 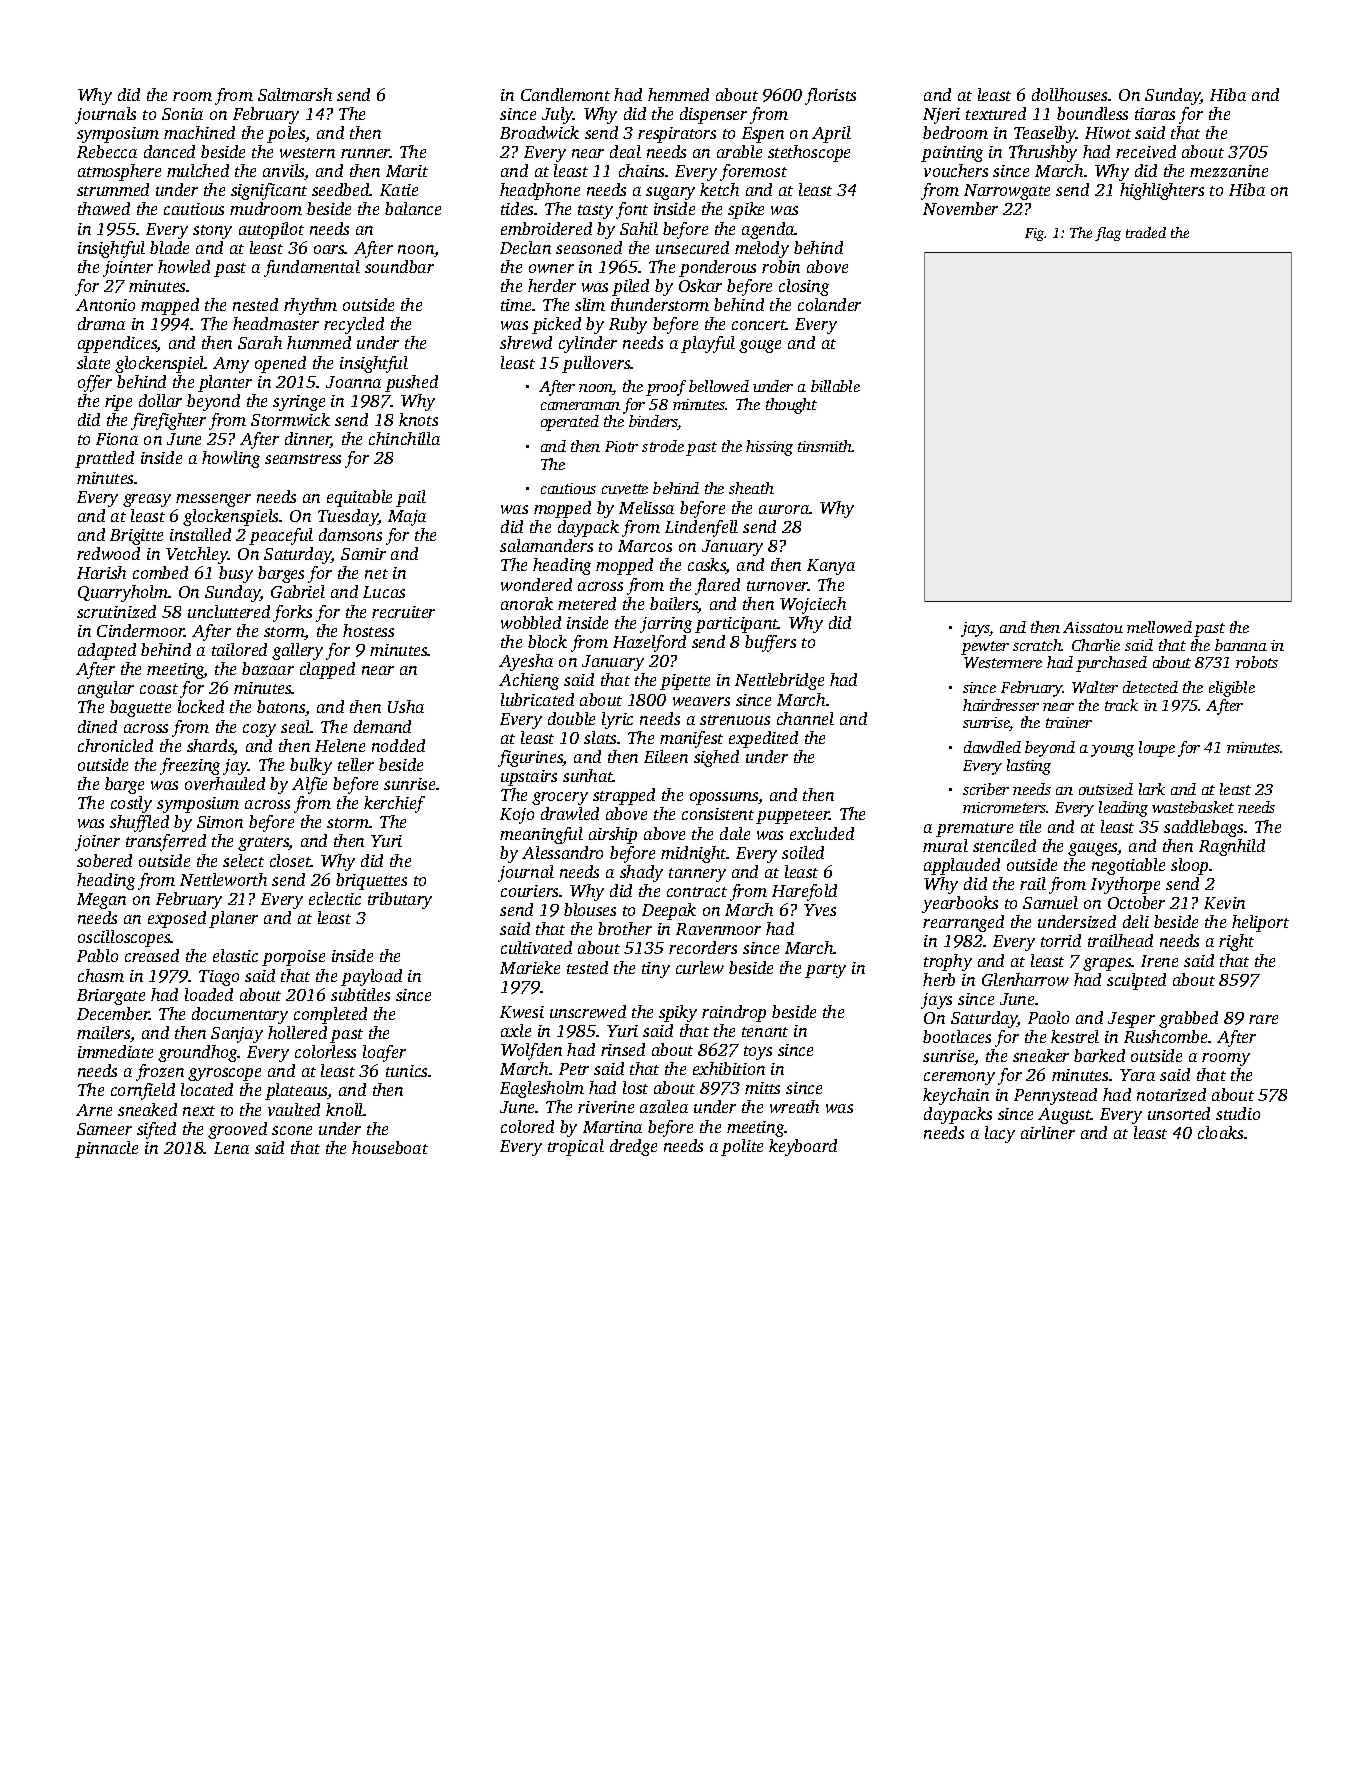 I want to click on Eaglesholm, so click(x=542, y=1089).
